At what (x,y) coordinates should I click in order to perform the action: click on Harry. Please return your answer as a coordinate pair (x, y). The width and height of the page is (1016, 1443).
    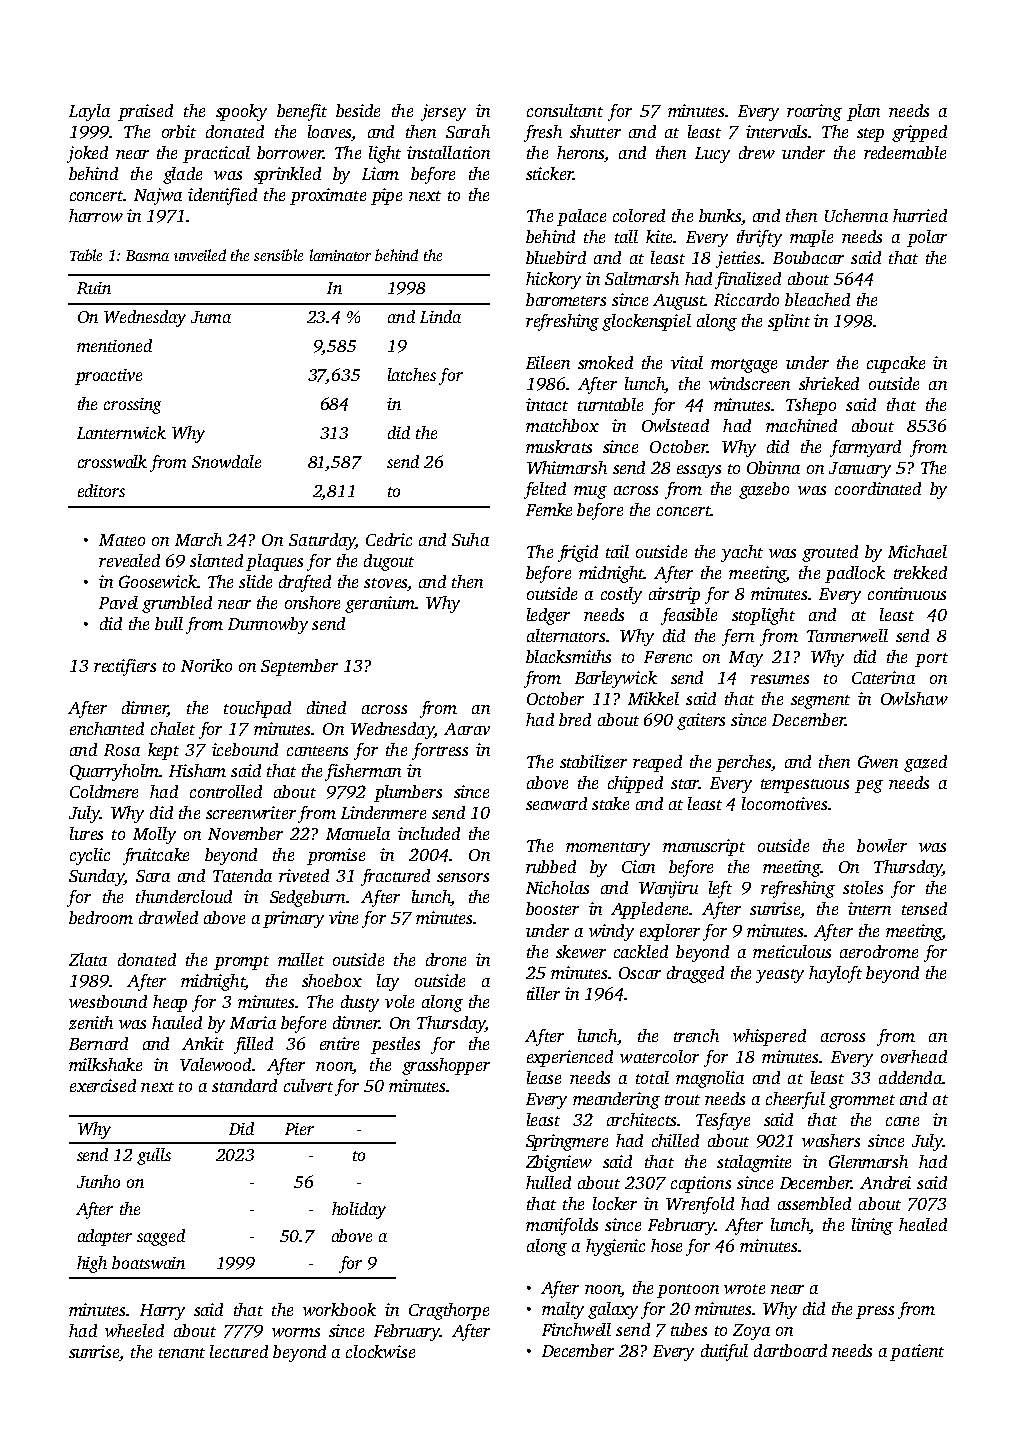
    Looking at the image, I should click on (162, 1312).
